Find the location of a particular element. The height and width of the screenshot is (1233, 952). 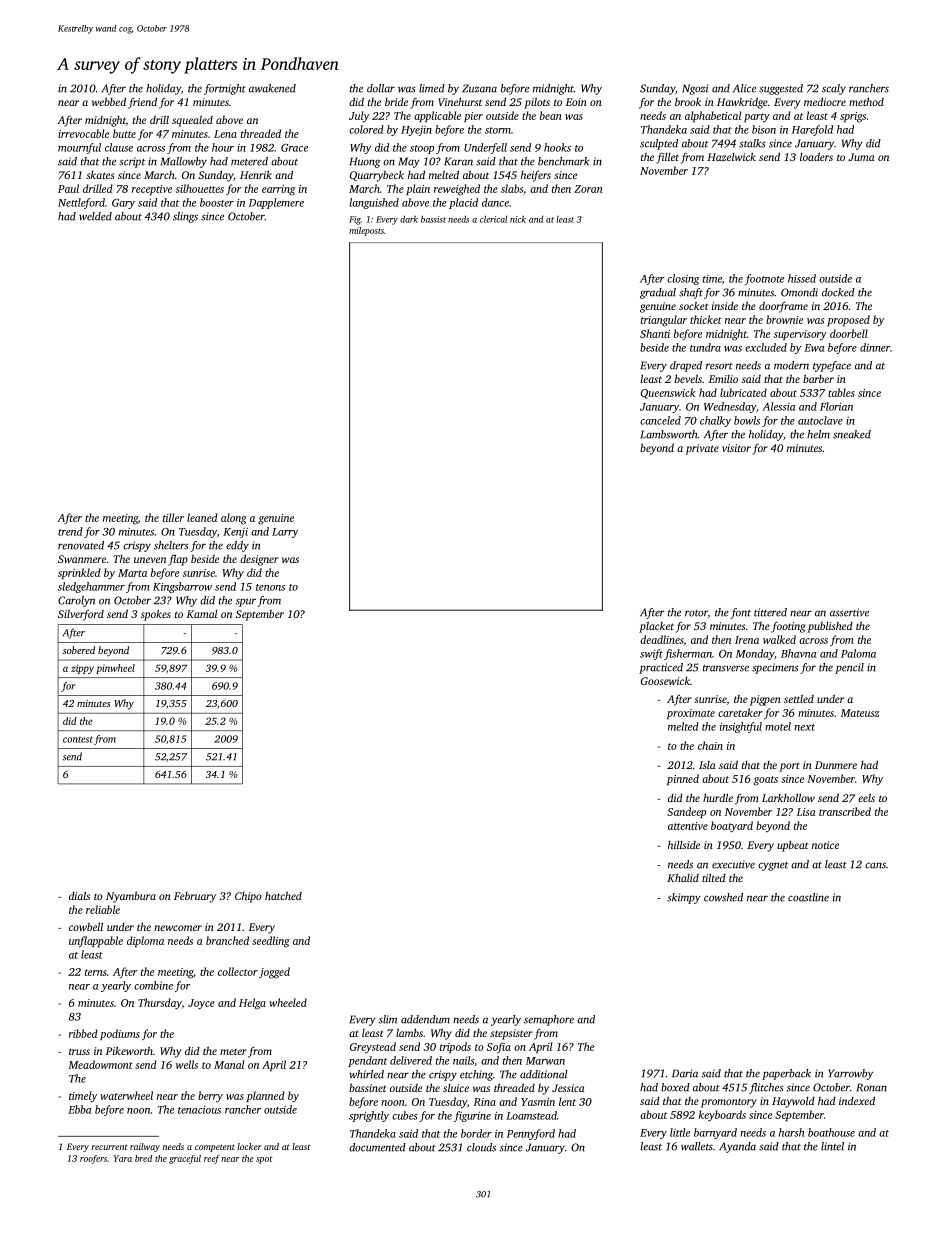

wallets is located at coordinates (697, 1146).
